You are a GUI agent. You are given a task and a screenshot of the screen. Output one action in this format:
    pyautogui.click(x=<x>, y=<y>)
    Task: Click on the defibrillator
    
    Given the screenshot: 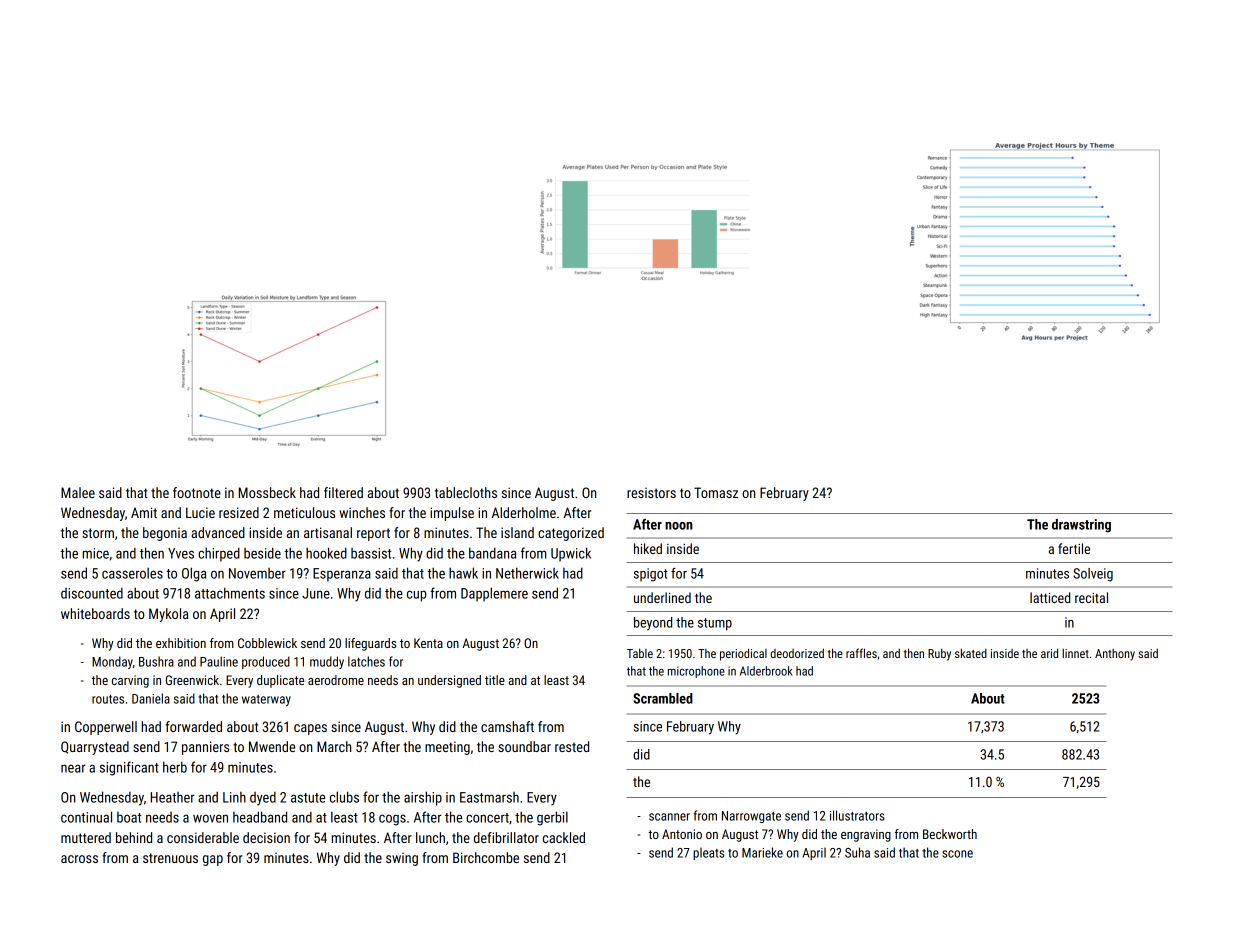 What is the action you would take?
    pyautogui.click(x=506, y=837)
